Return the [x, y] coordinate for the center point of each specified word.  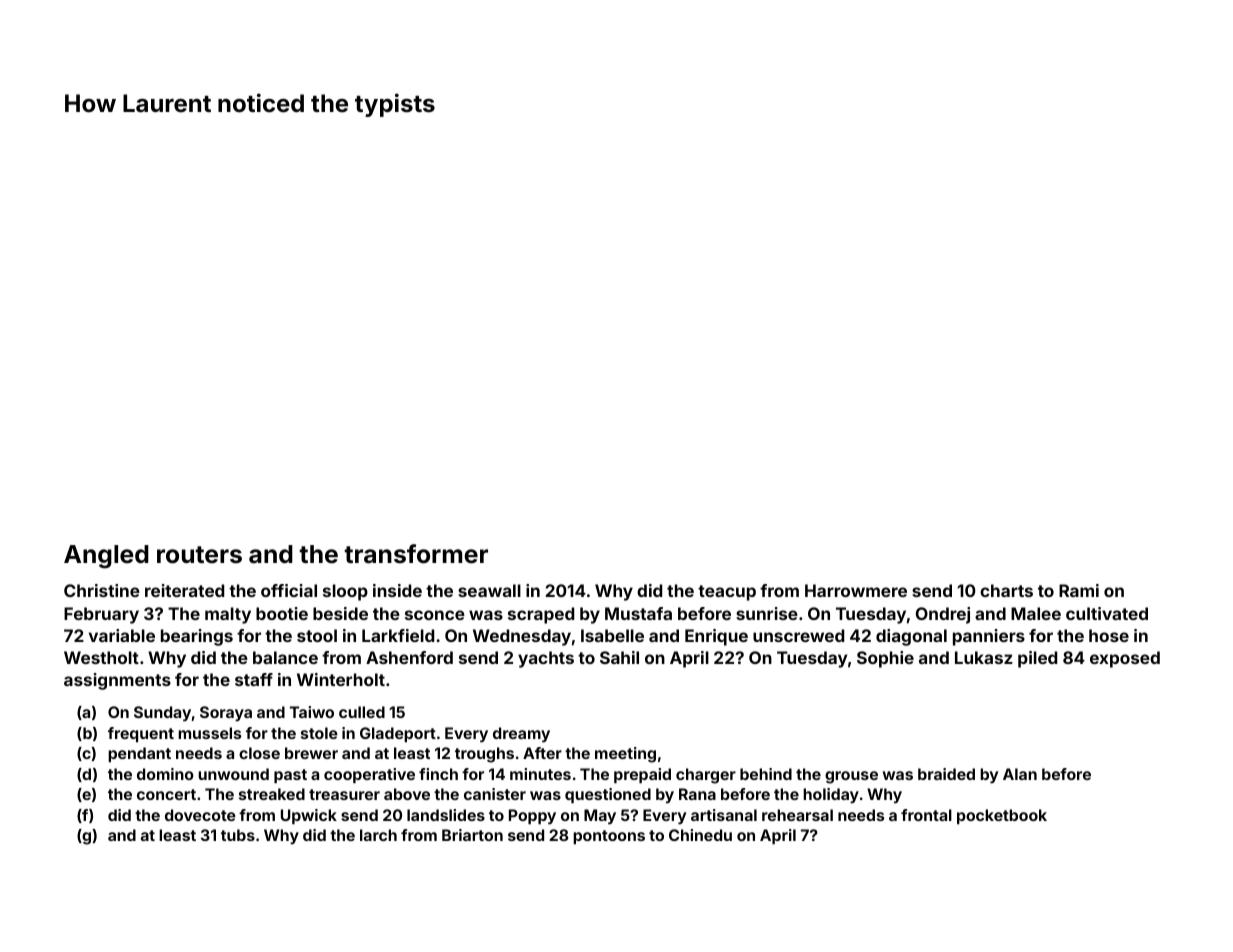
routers [199, 555]
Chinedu [700, 835]
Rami [1079, 590]
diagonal [911, 637]
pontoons [609, 837]
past [290, 776]
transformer [416, 554]
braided [946, 774]
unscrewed [798, 635]
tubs [238, 835]
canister [495, 794]
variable [122, 635]
